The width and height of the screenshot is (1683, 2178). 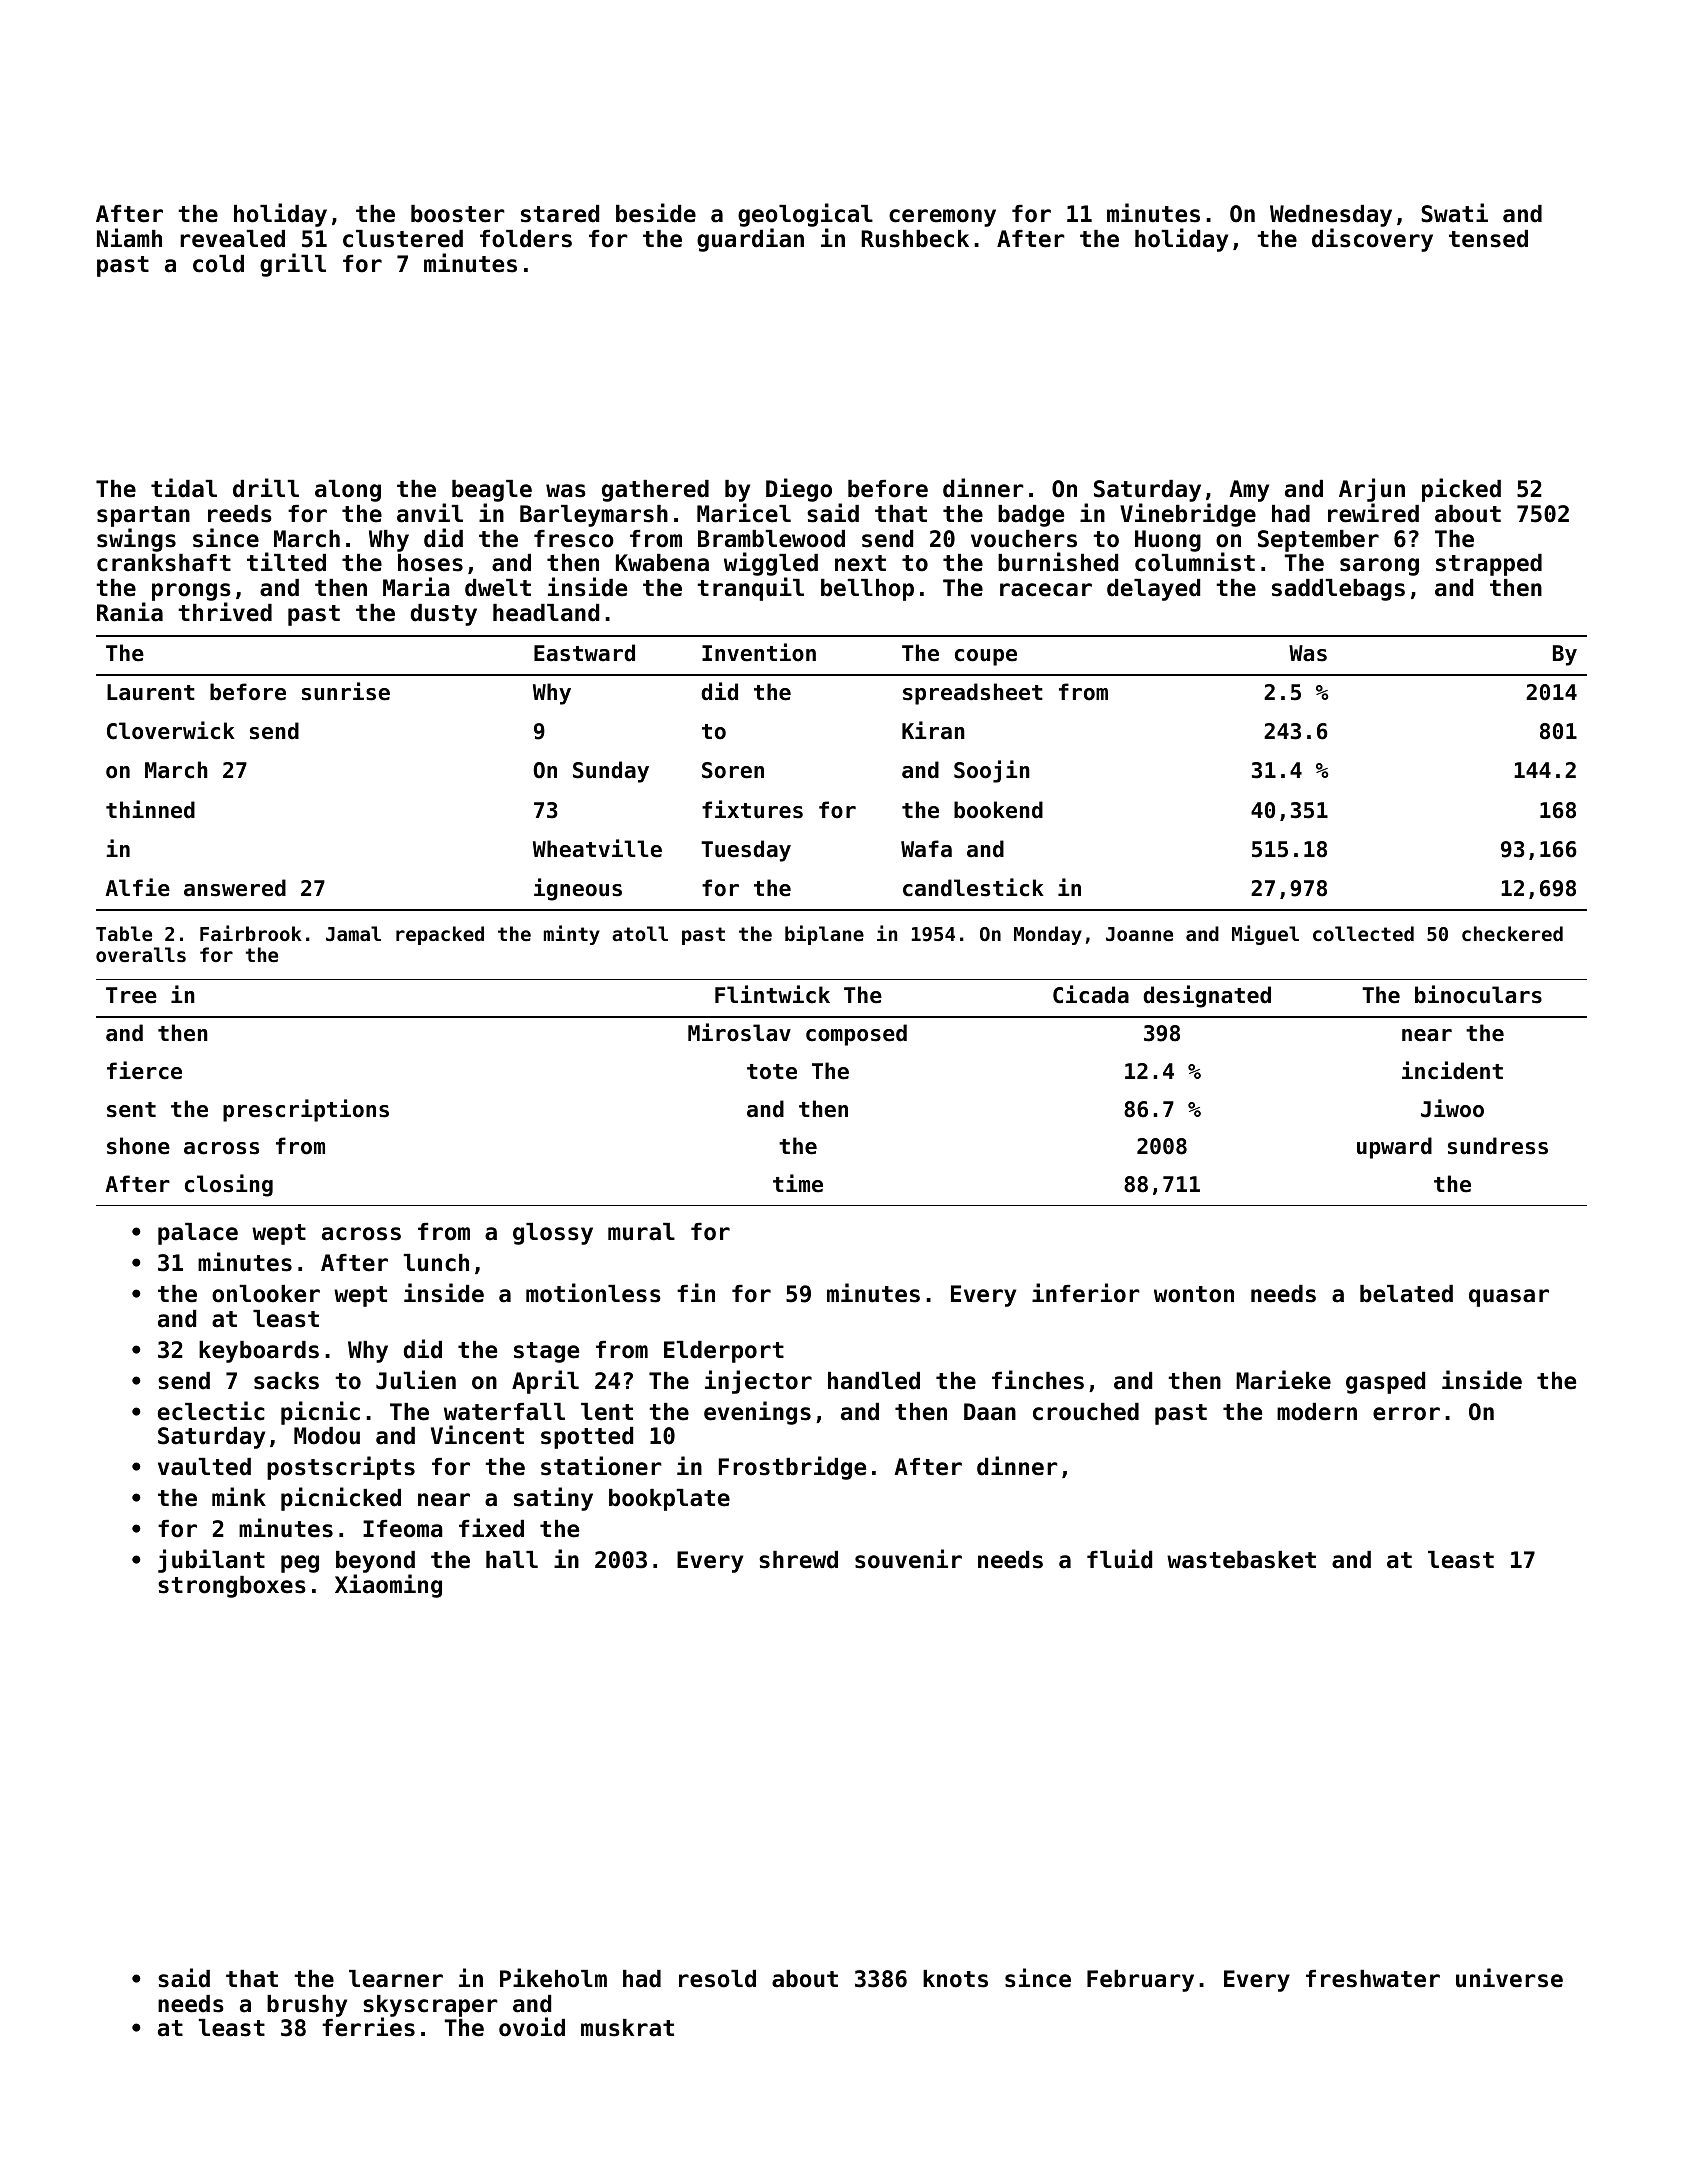 What do you see at coordinates (368, 2027) in the screenshot?
I see `ferries` at bounding box center [368, 2027].
